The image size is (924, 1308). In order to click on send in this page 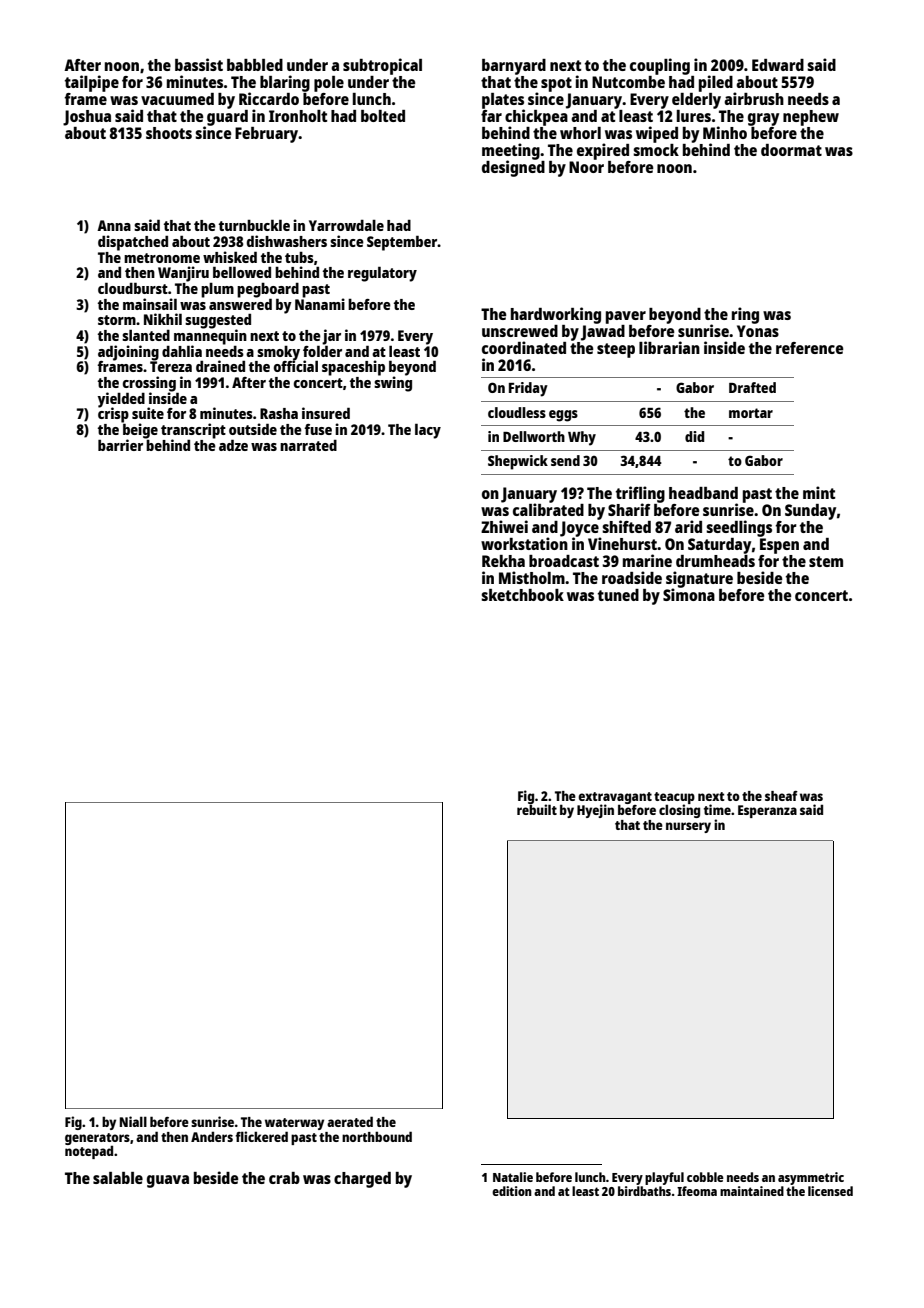, I will do `click(565, 460)`.
